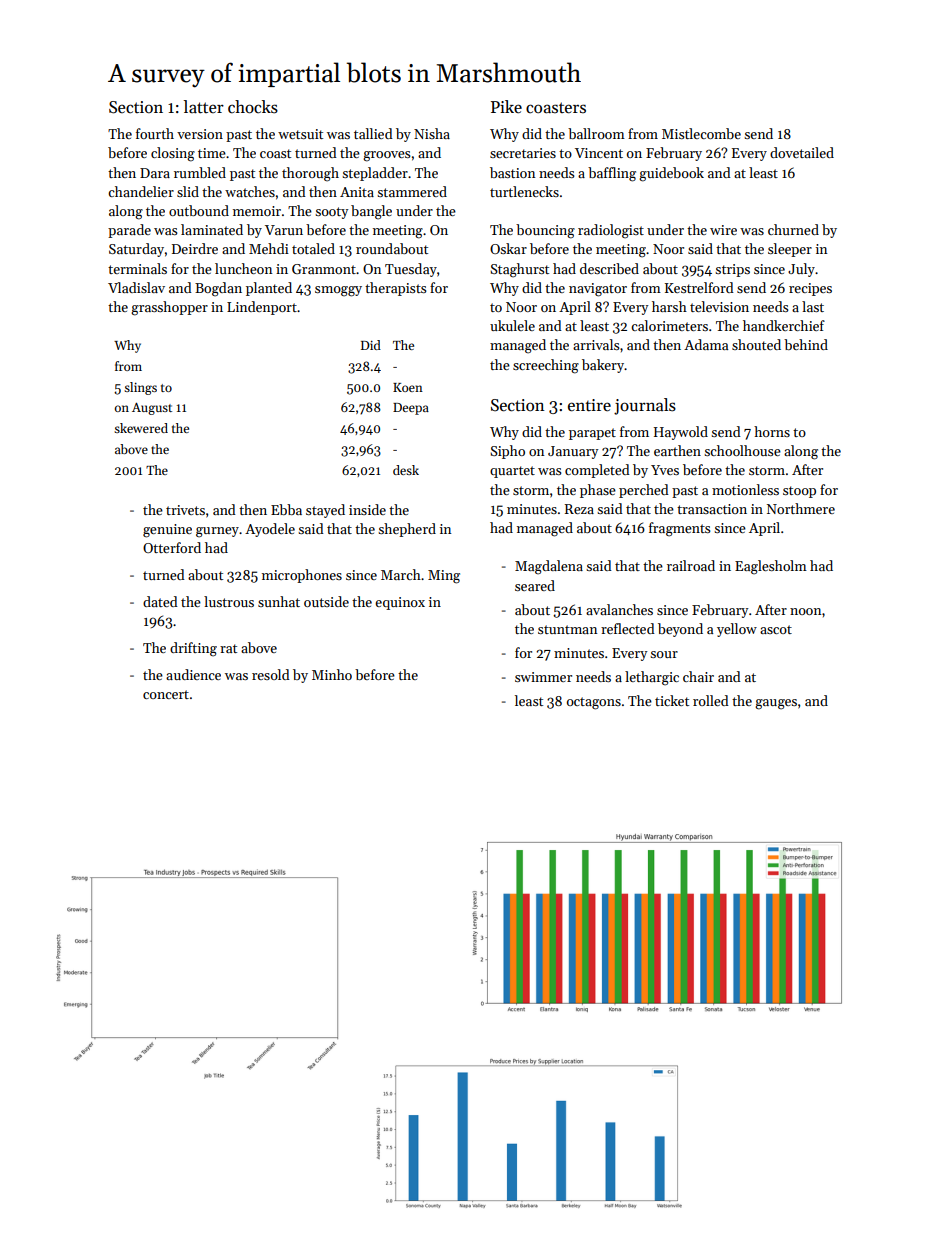 The height and width of the document is (1233, 952). What do you see at coordinates (193, 649) in the document?
I see `drifting` at bounding box center [193, 649].
